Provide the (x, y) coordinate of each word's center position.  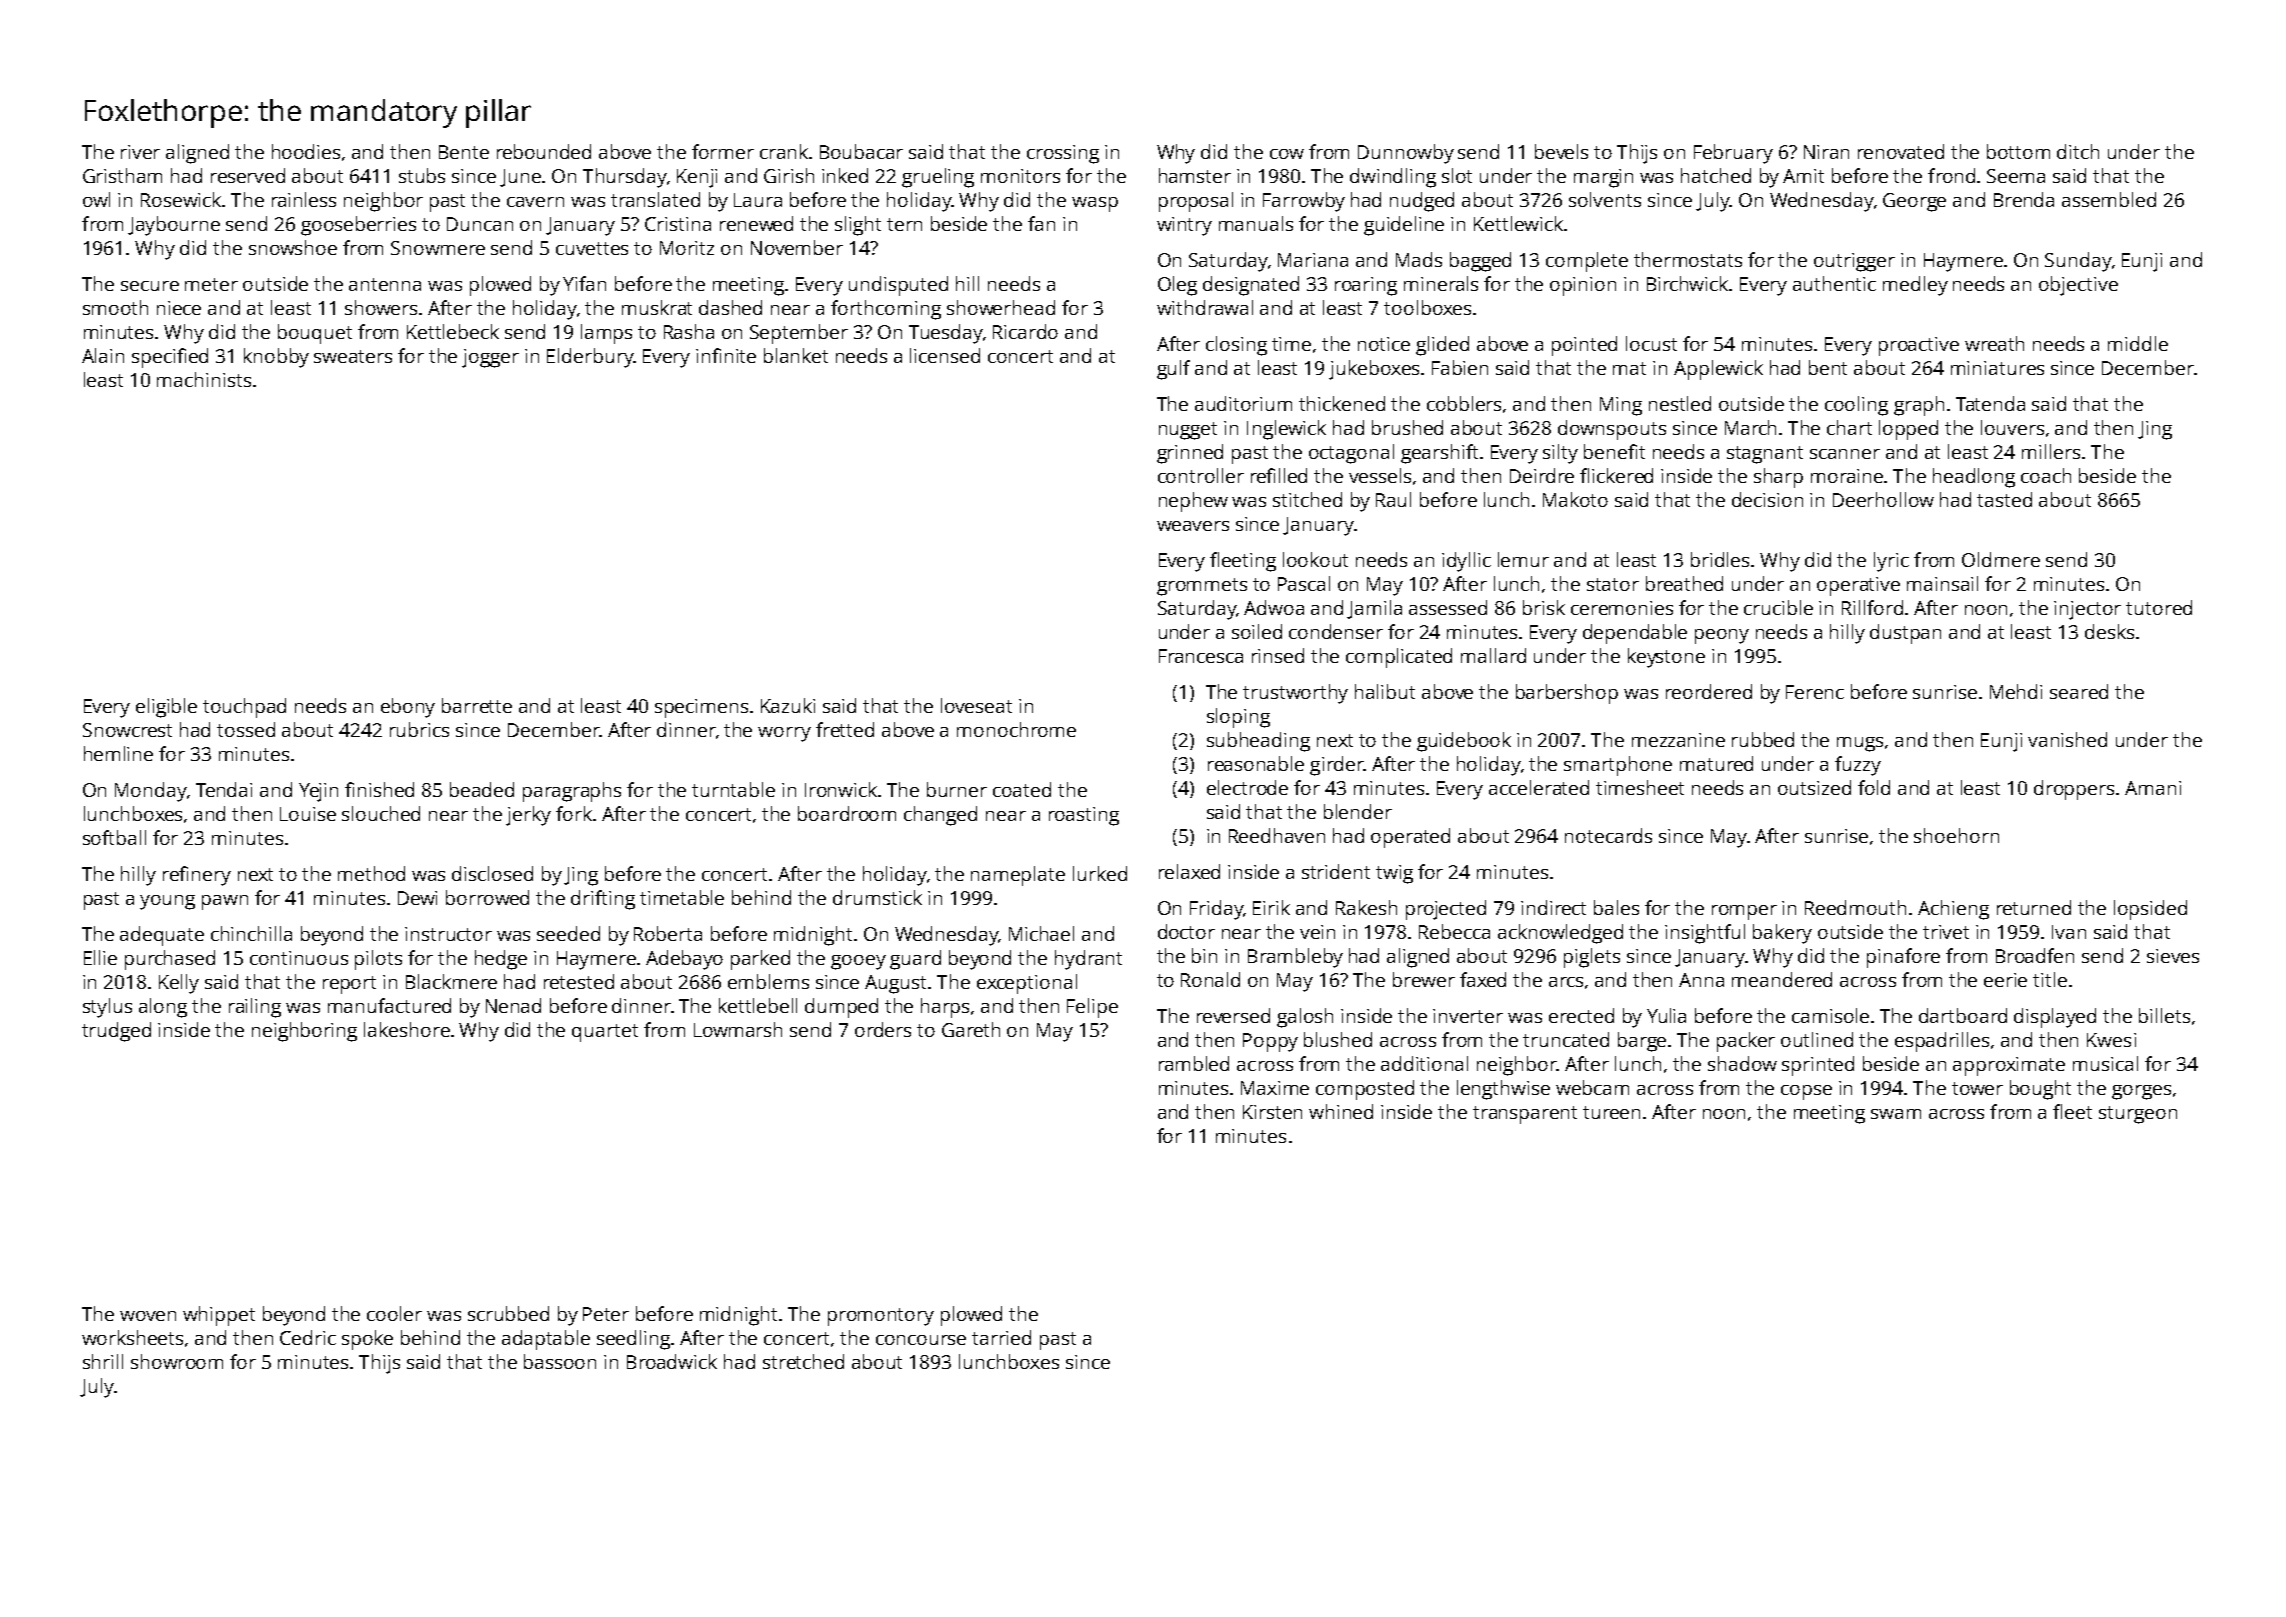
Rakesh (1366, 907)
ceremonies (1622, 608)
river (140, 152)
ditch (2078, 151)
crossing (1063, 154)
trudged (116, 1032)
